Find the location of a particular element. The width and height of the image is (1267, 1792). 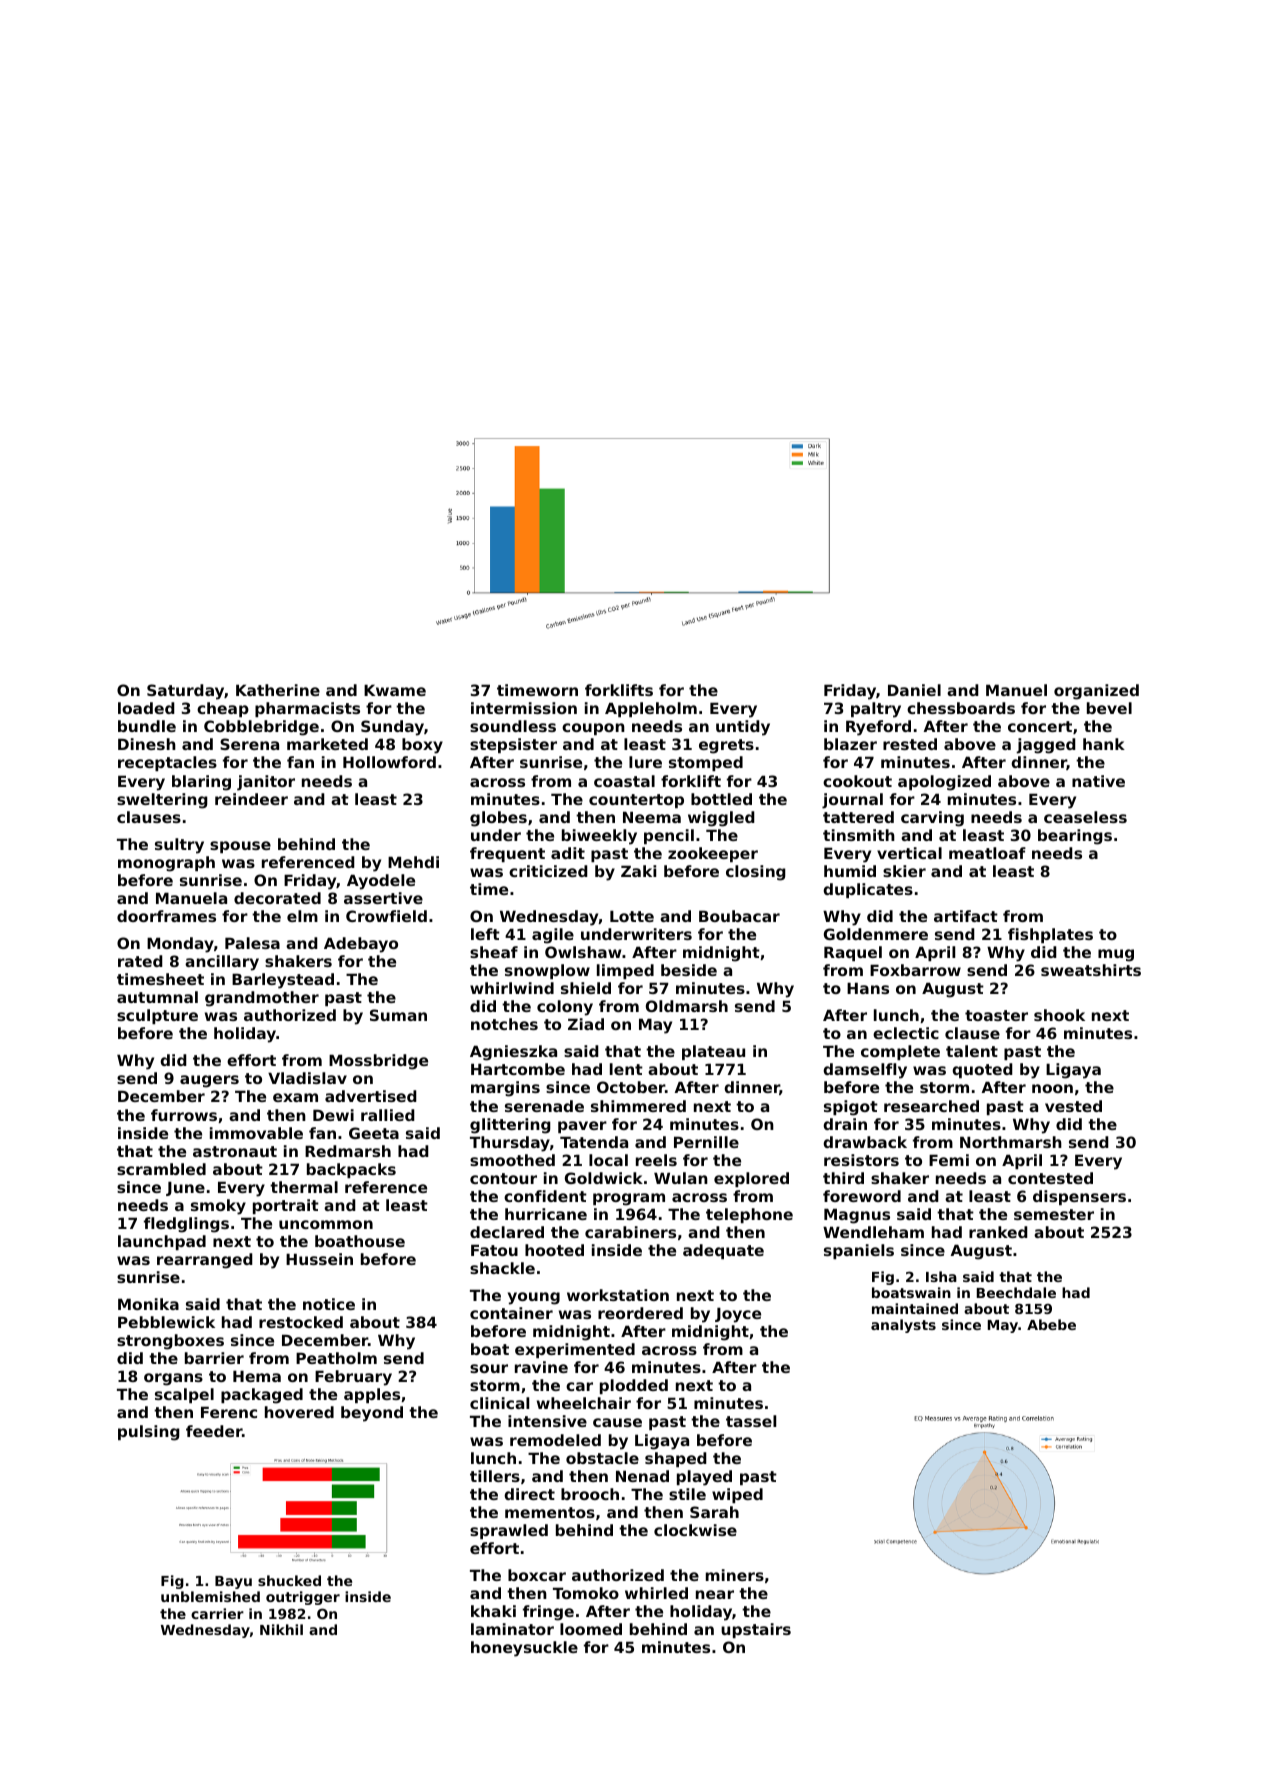

upstairs is located at coordinates (756, 1630).
